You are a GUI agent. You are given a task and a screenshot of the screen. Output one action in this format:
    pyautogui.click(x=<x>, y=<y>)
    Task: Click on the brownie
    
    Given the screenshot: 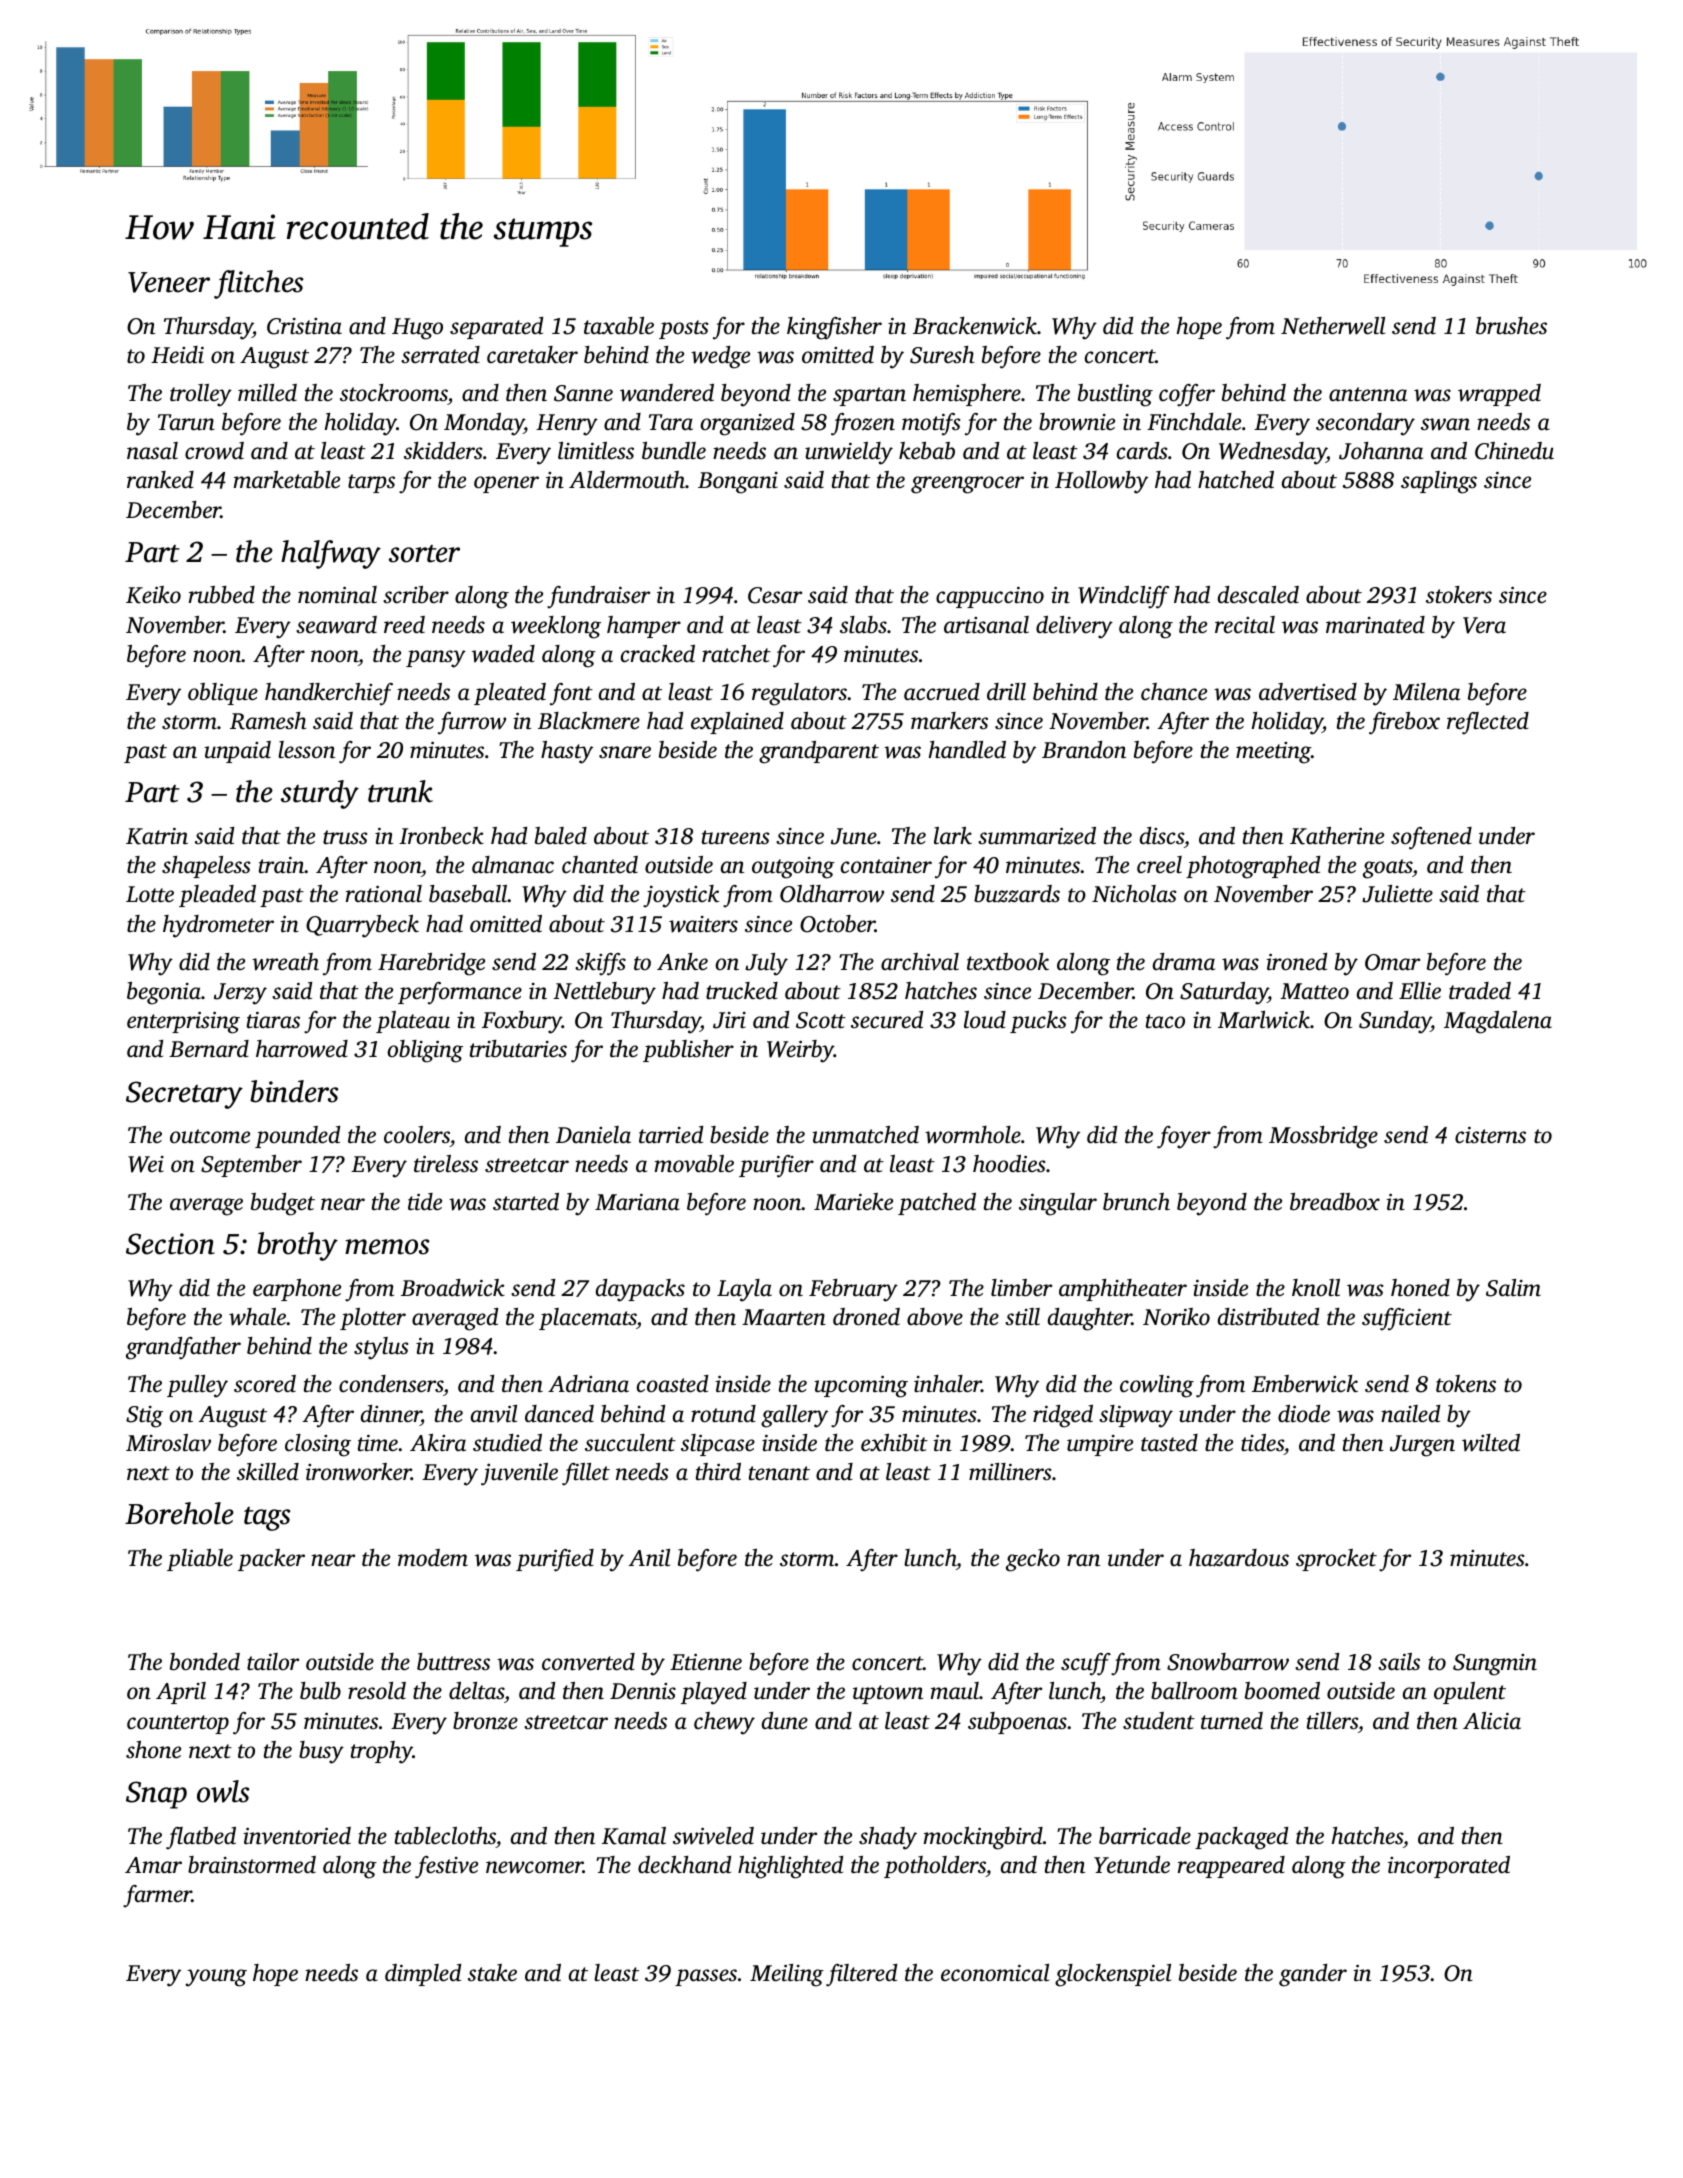 What is the action you would take?
    pyautogui.click(x=1077, y=422)
